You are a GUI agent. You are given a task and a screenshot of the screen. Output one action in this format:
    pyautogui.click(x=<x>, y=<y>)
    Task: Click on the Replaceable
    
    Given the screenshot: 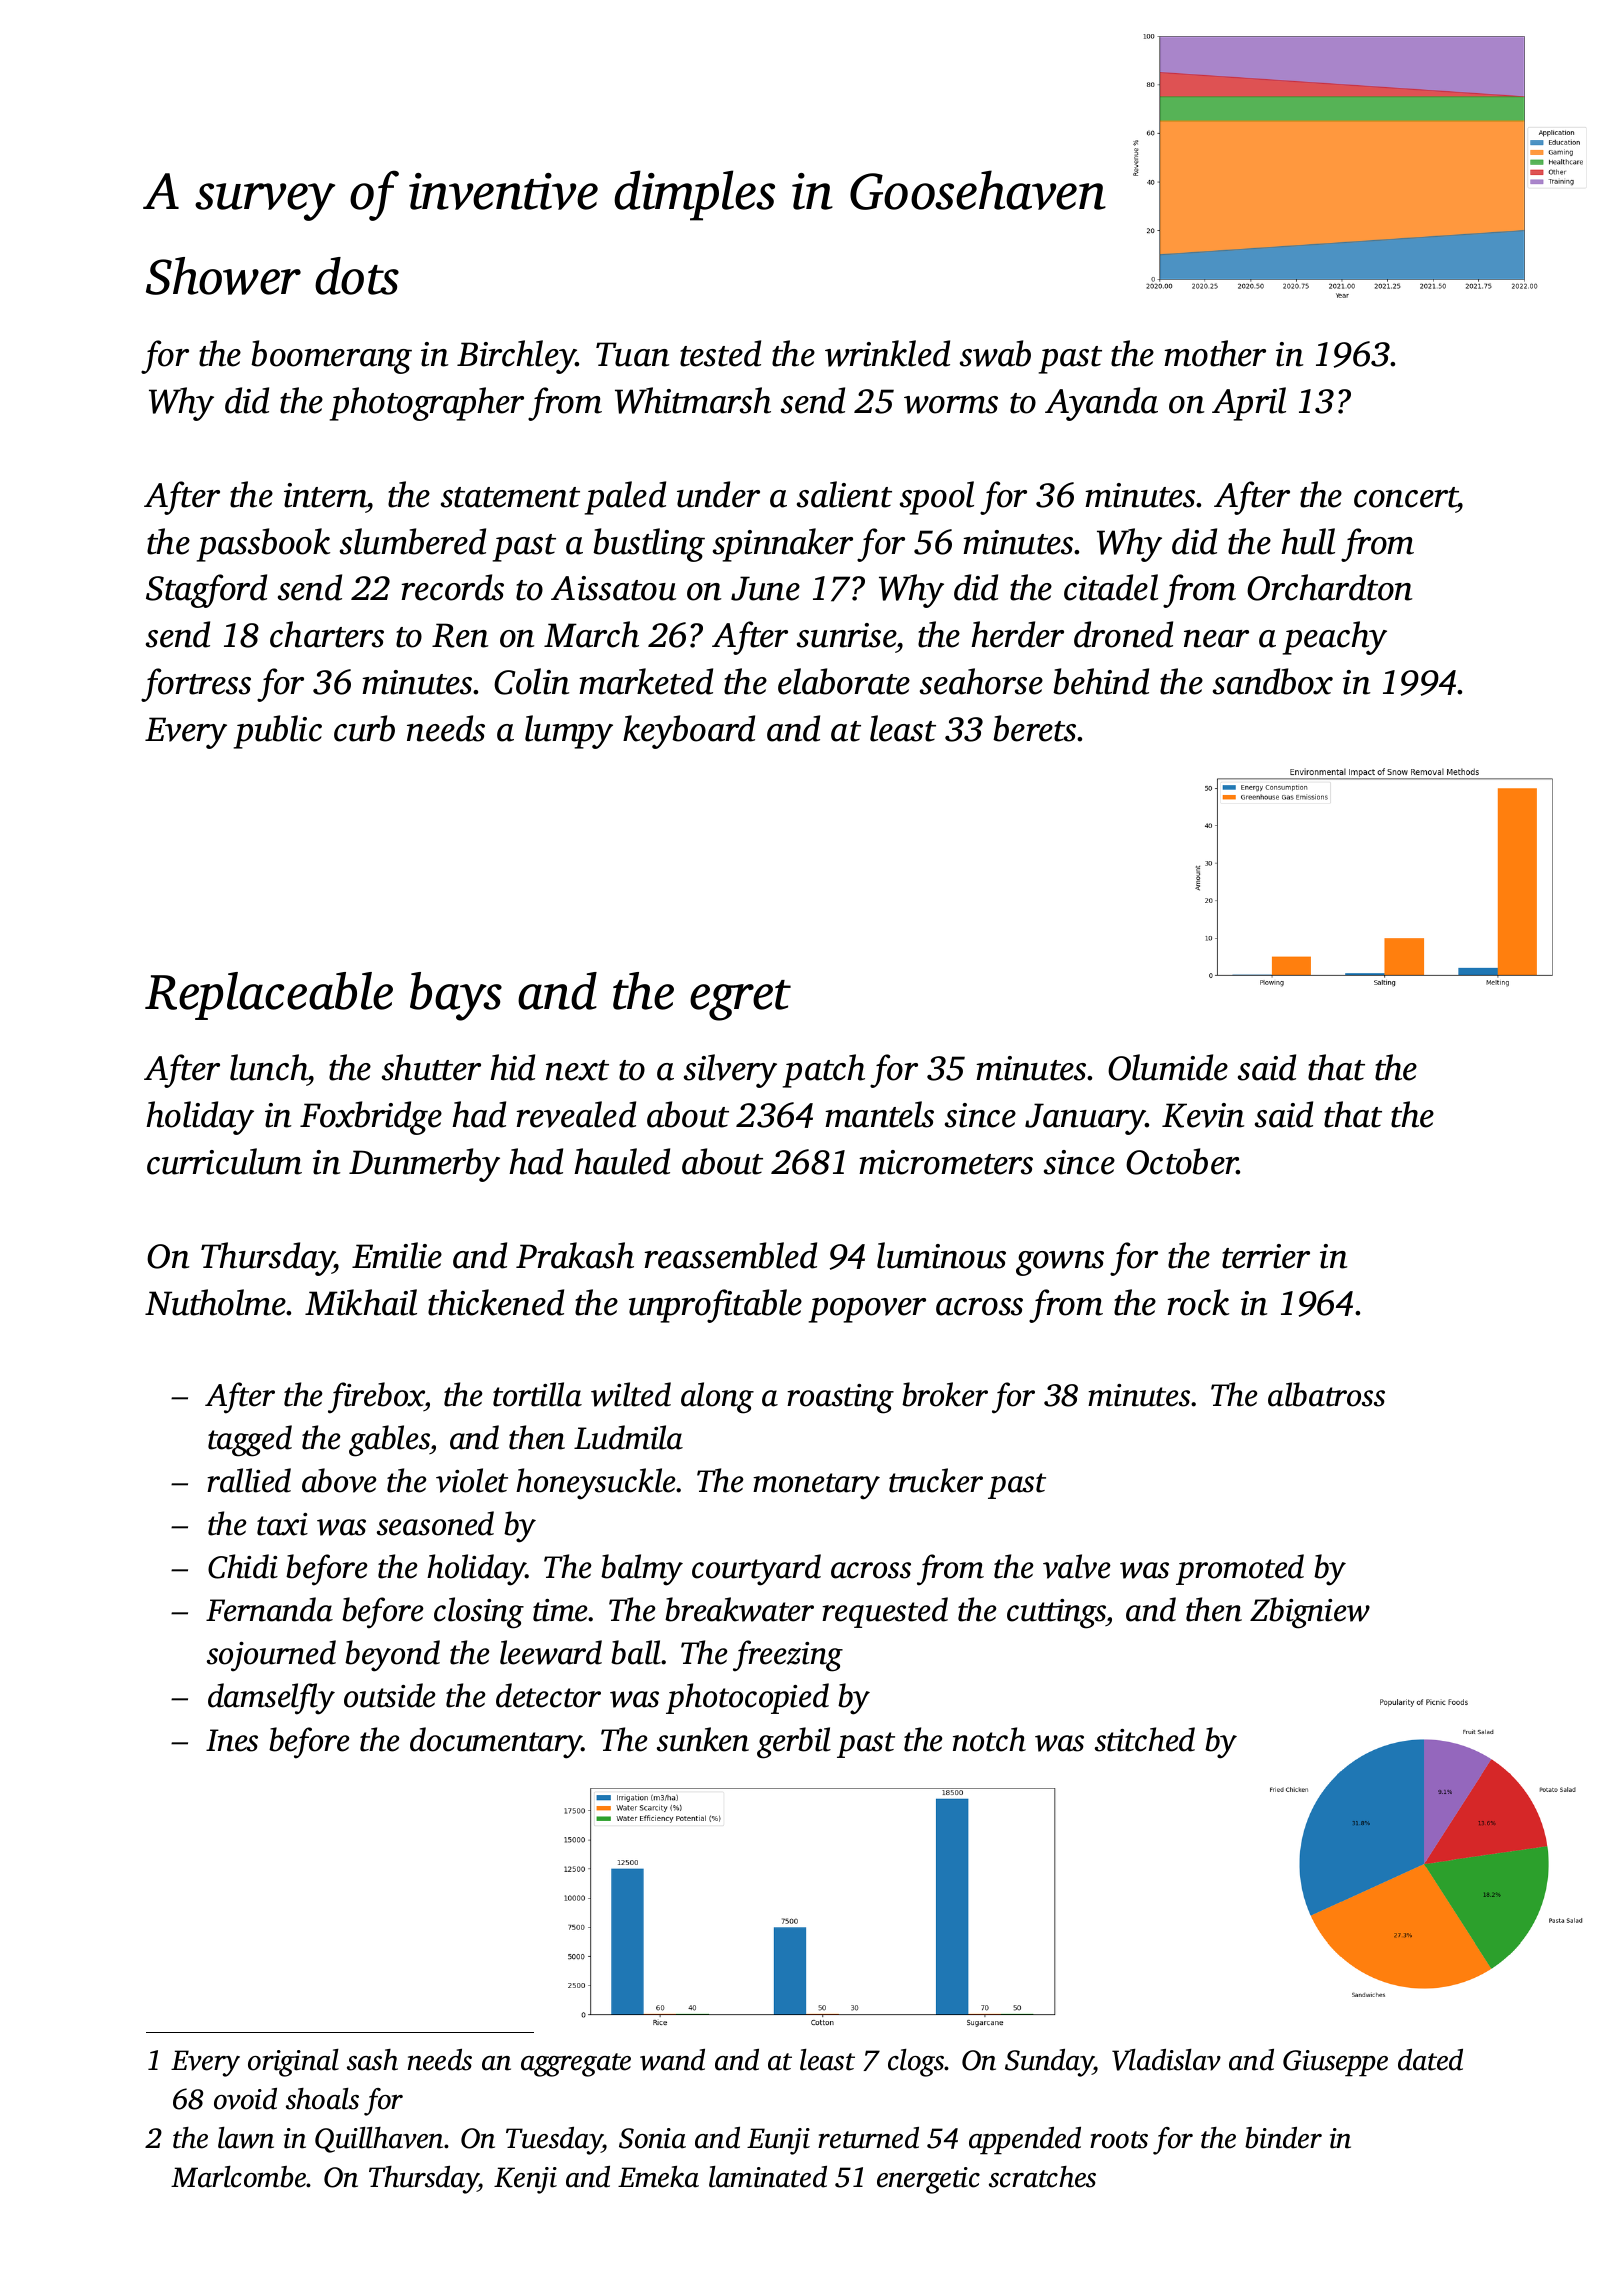 What is the action you would take?
    pyautogui.click(x=269, y=996)
